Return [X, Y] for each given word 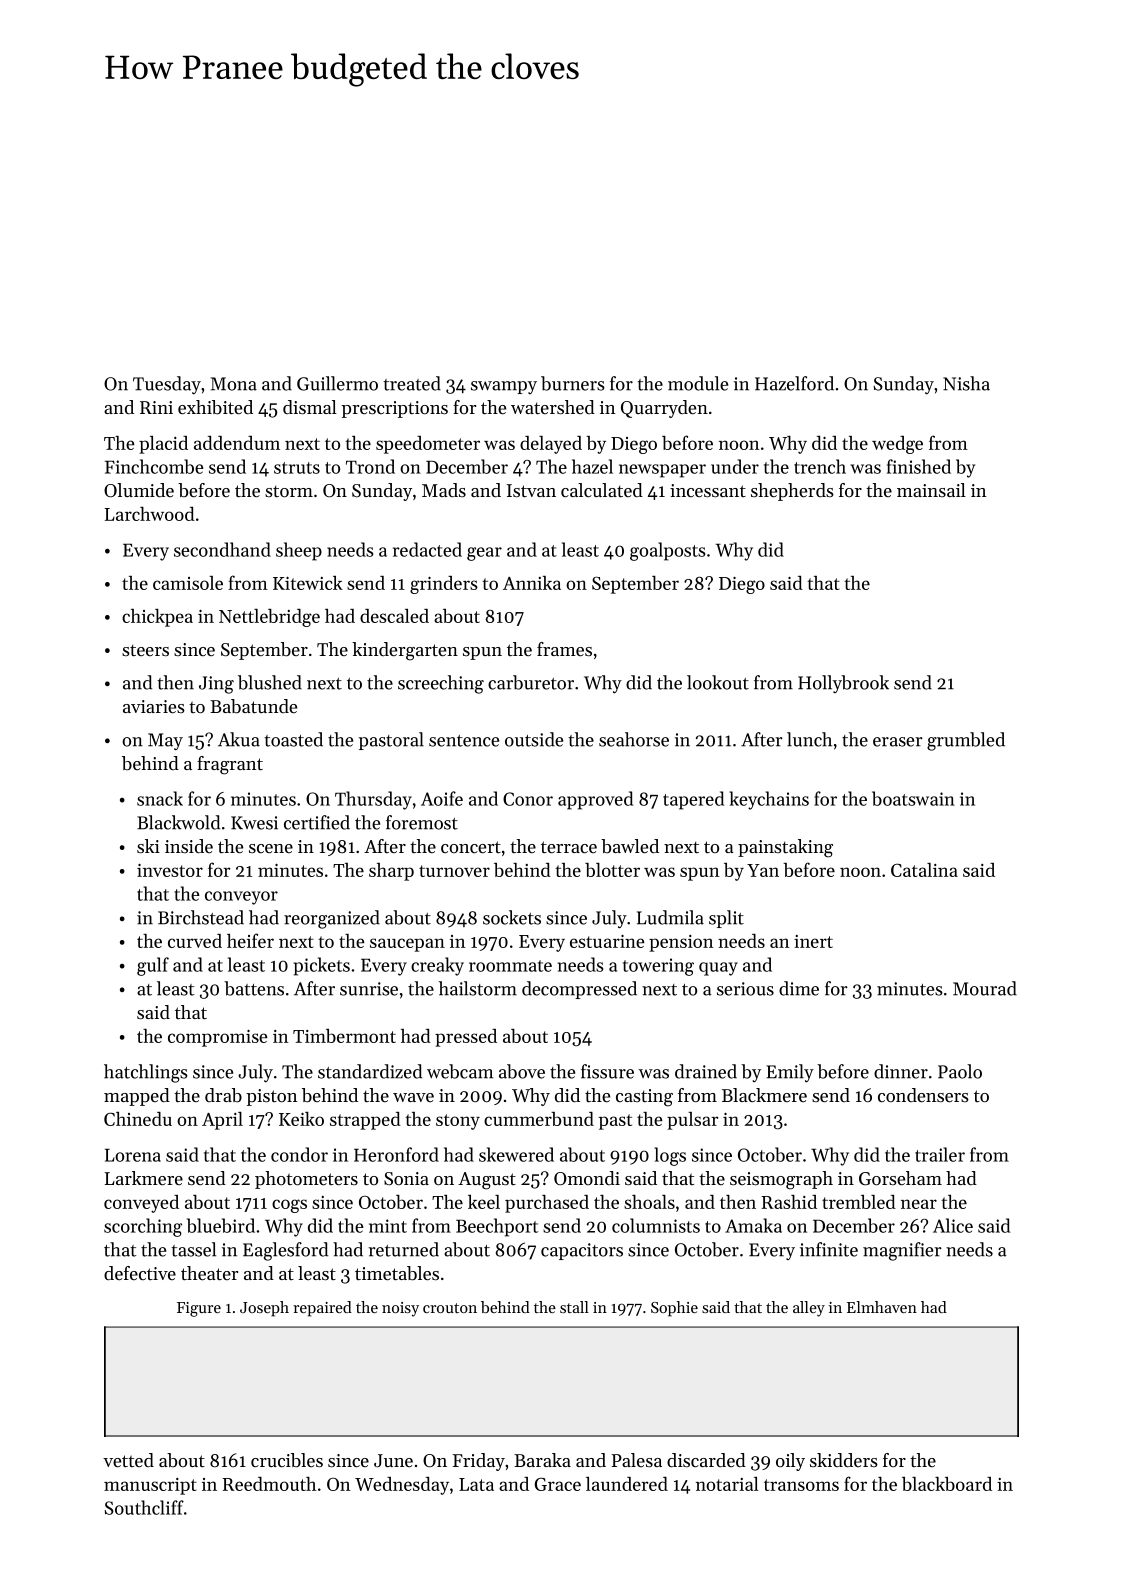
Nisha [966, 383]
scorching [143, 1227]
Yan [763, 870]
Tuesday [167, 385]
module [698, 383]
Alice [953, 1225]
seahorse [634, 739]
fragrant [230, 765]
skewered [516, 1154]
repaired [322, 1309]
